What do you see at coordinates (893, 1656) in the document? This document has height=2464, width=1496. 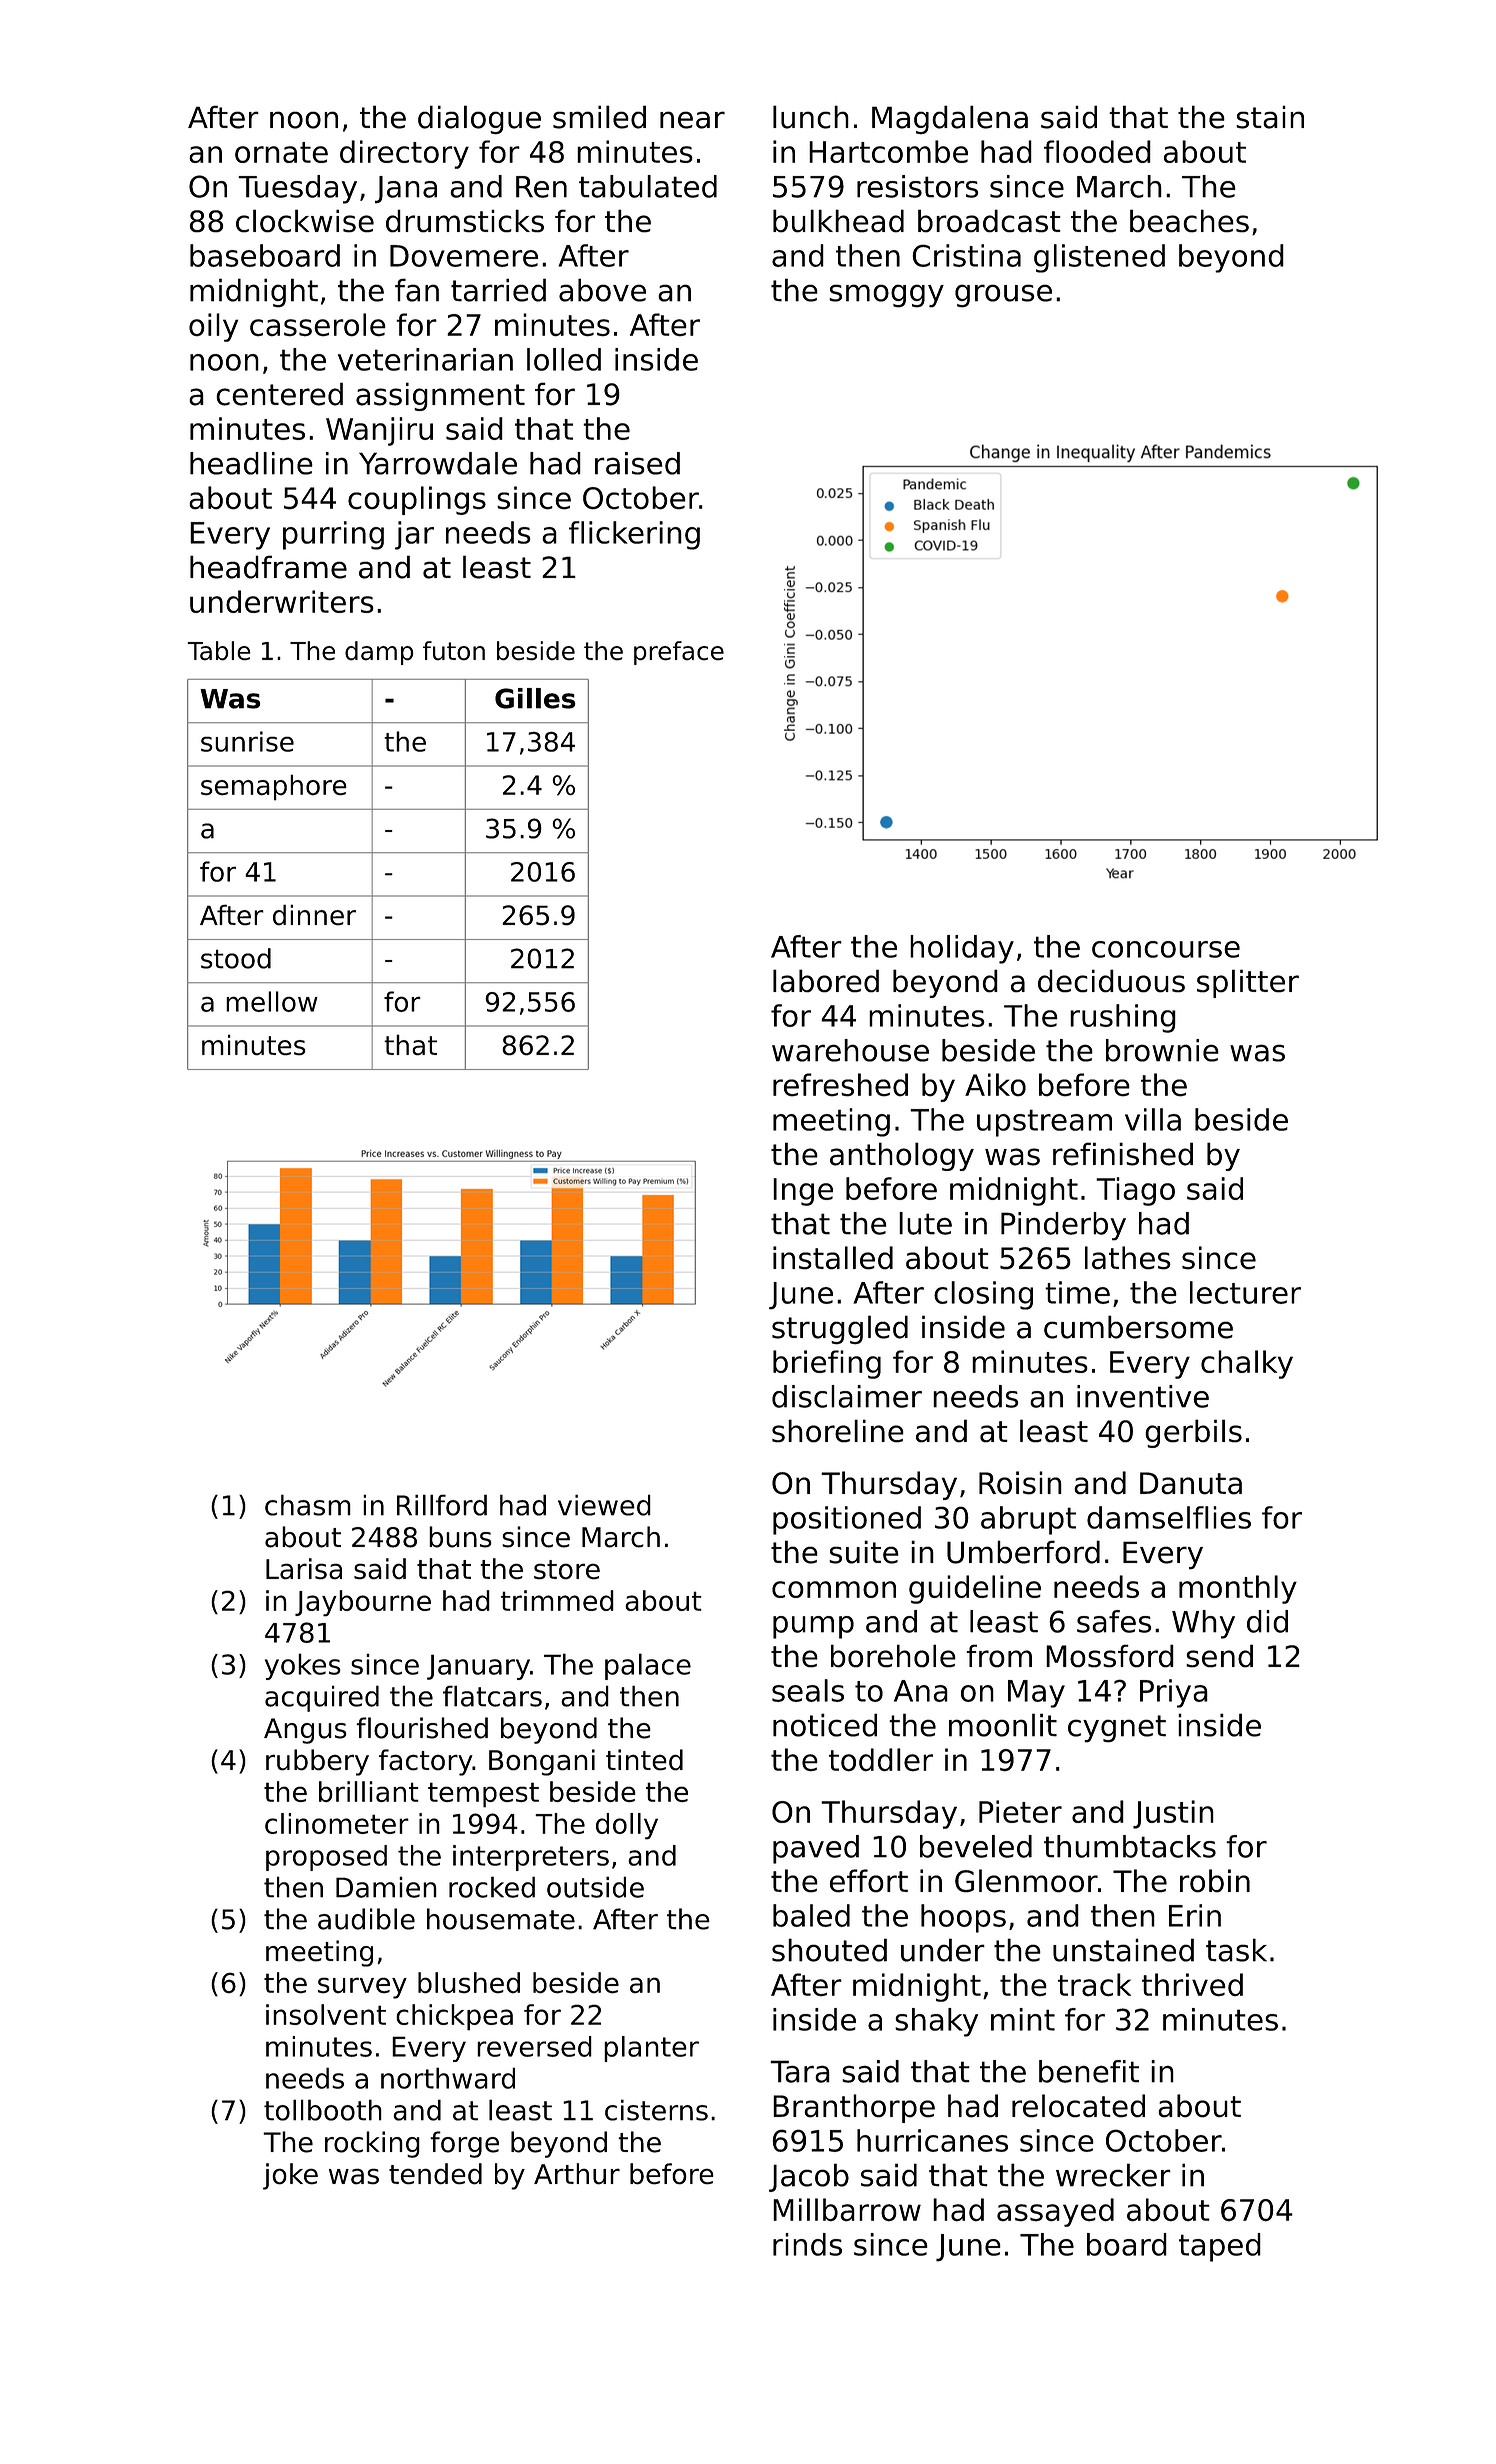 I see `borehole` at bounding box center [893, 1656].
